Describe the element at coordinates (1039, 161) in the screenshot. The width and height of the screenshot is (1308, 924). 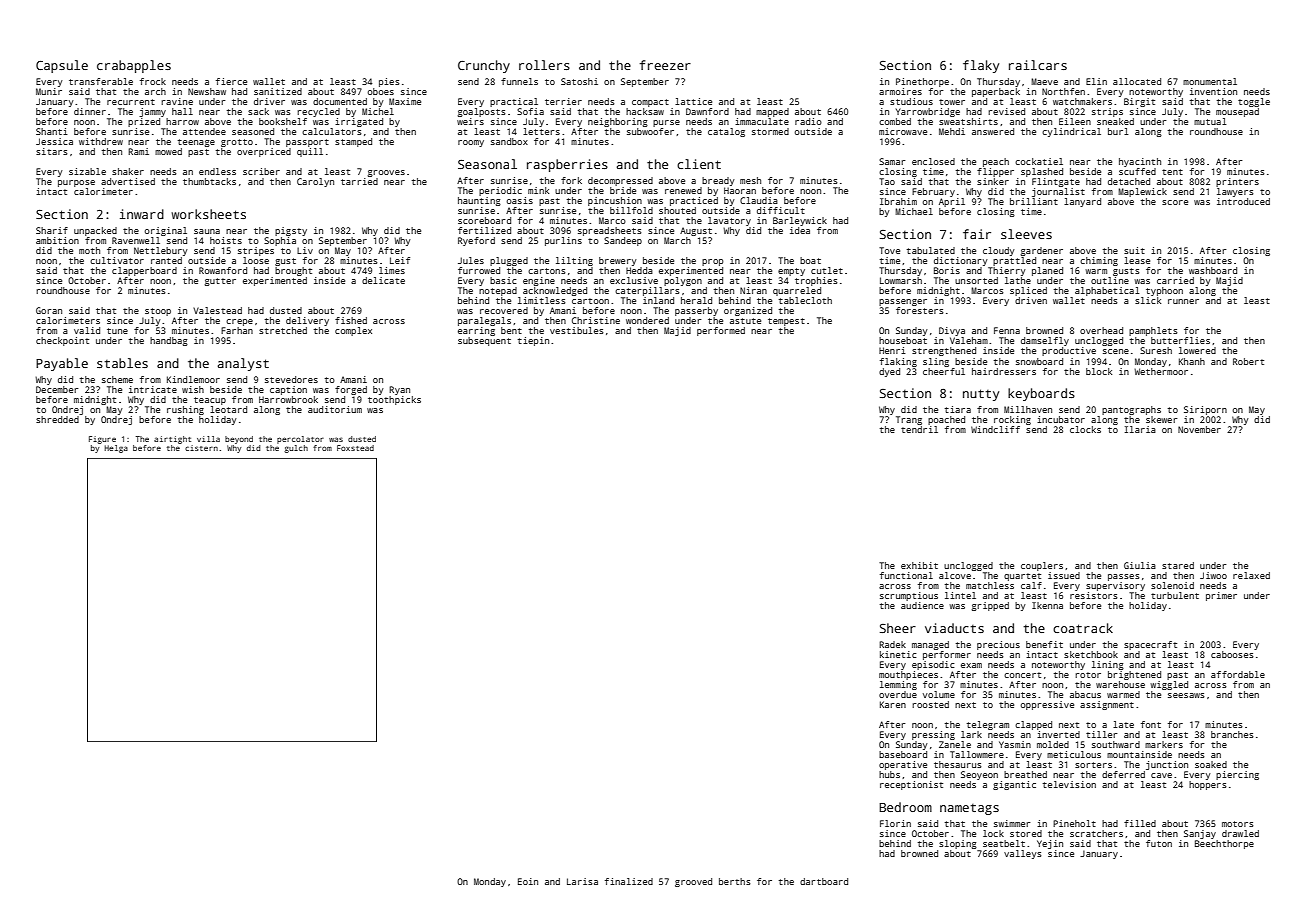
I see `cockatiel` at that location.
